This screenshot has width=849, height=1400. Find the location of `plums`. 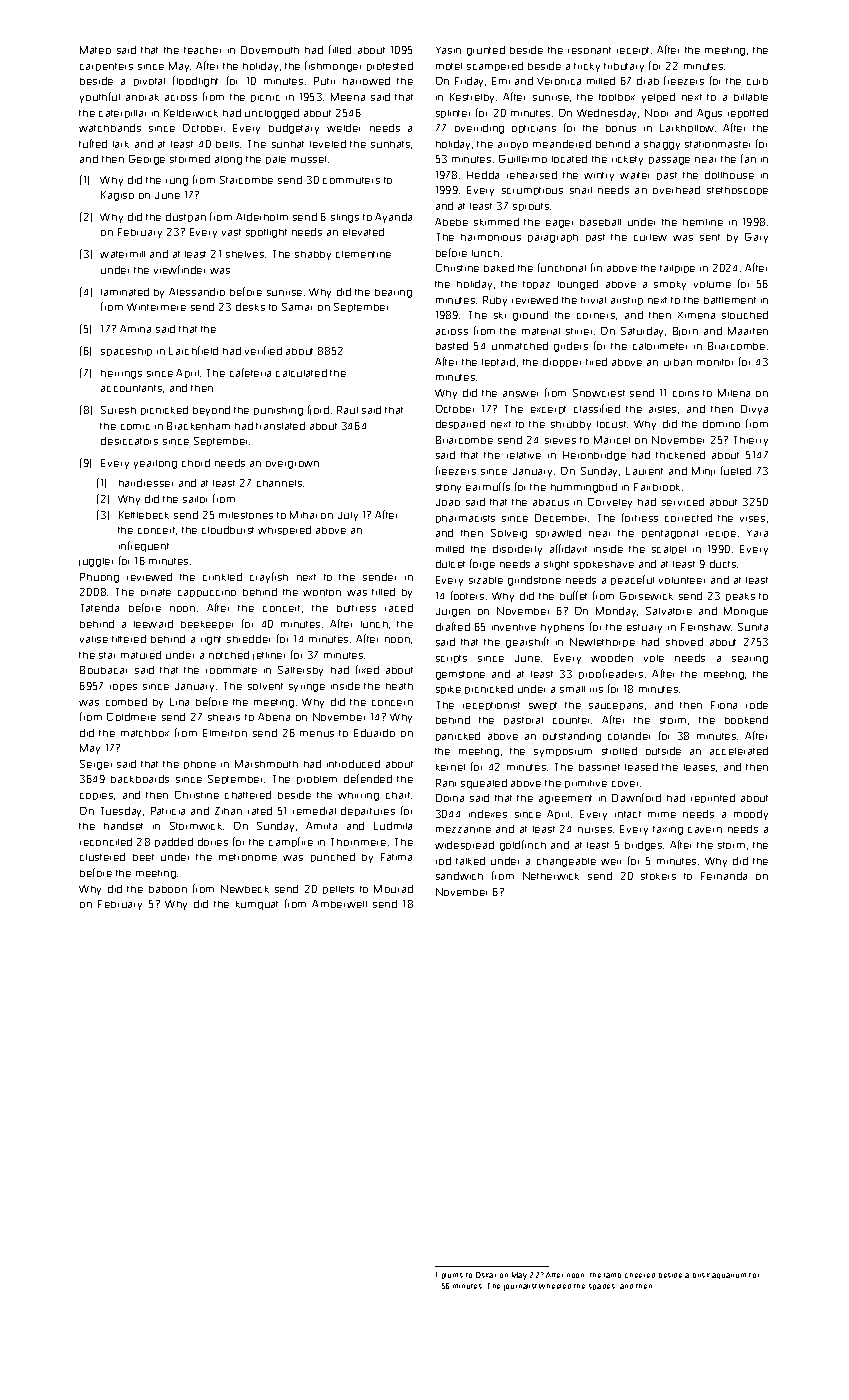

plums is located at coordinates (452, 1276).
